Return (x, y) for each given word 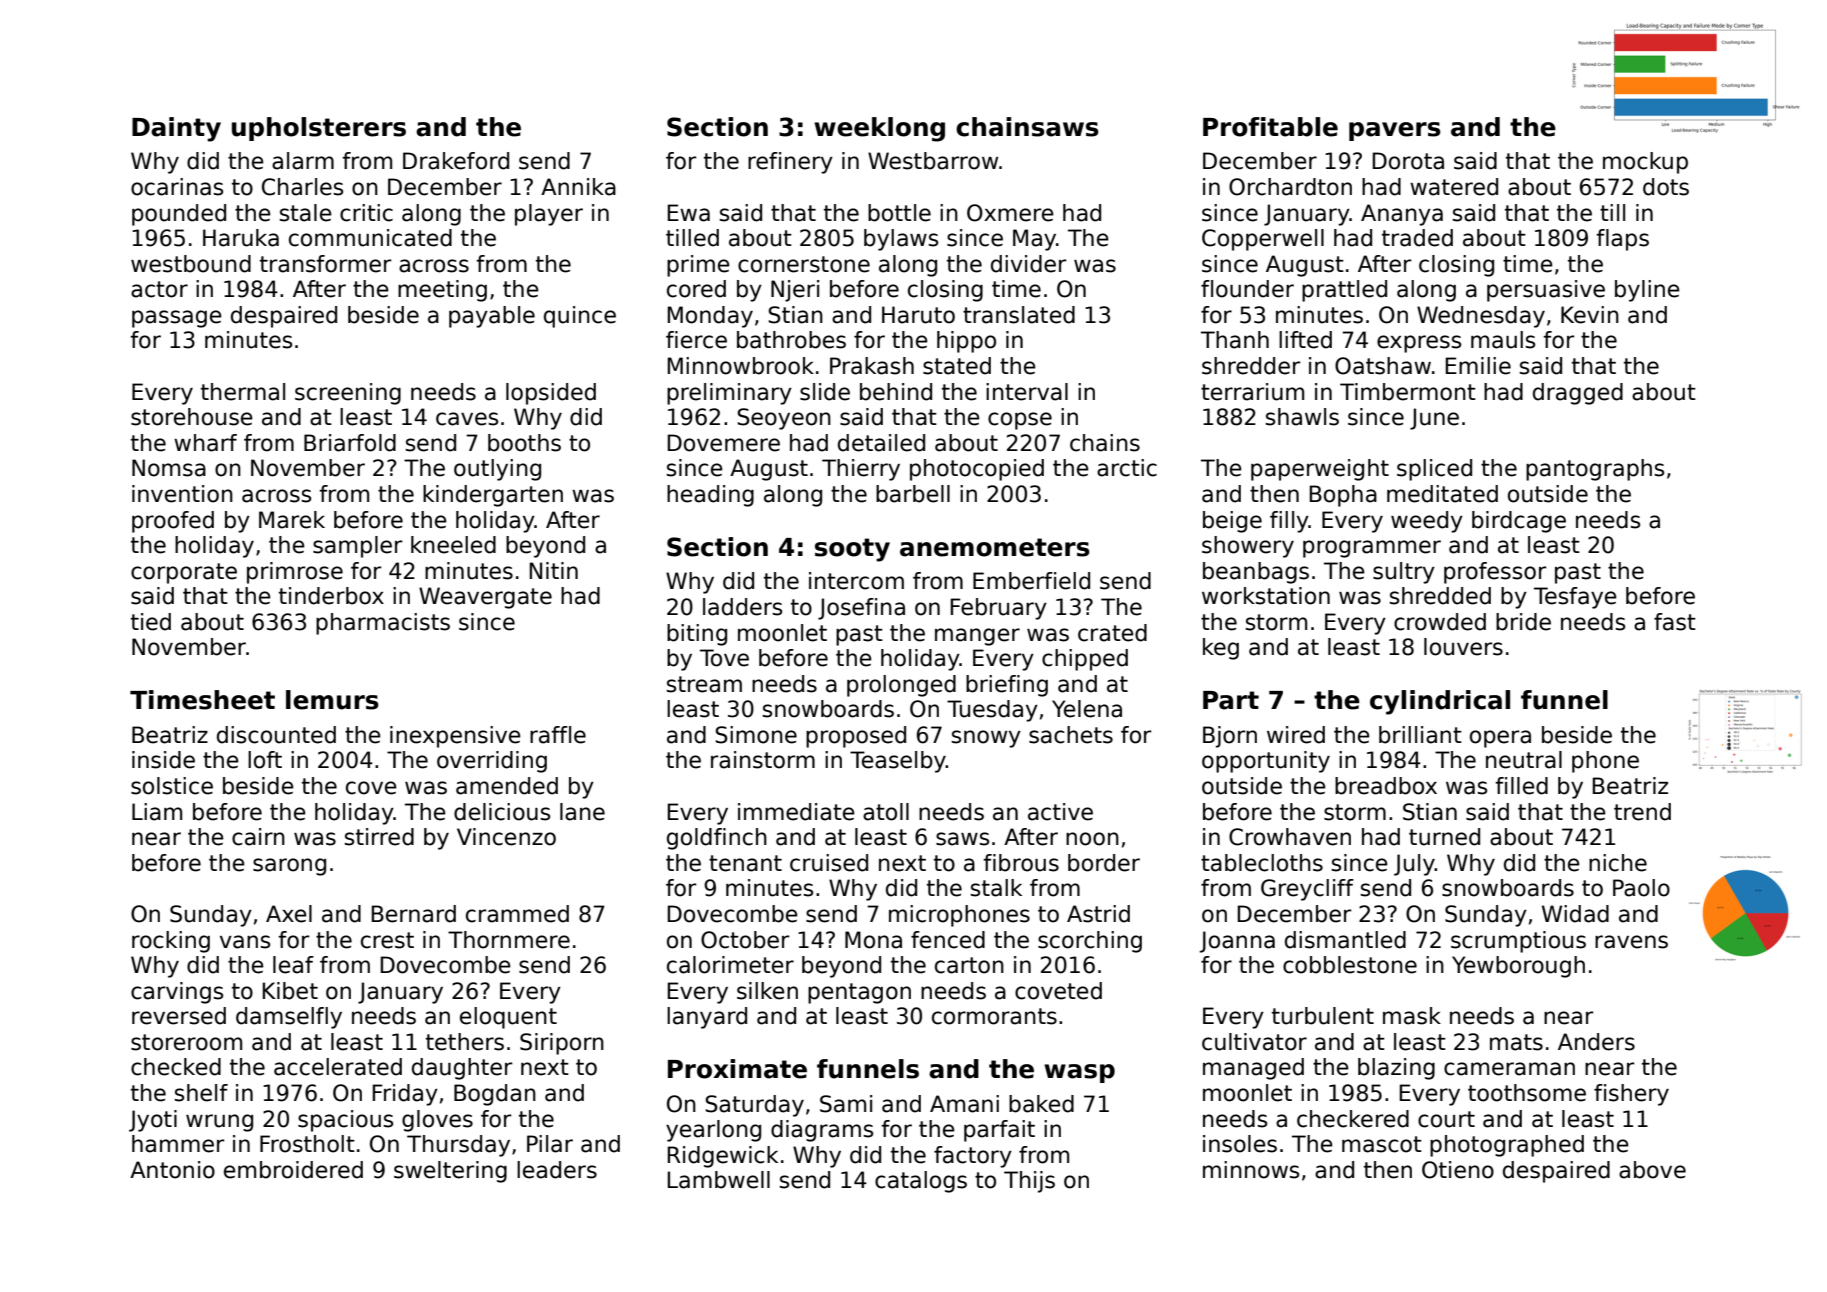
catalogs (921, 1182)
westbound (191, 264)
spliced (1434, 470)
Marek (292, 520)
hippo (966, 342)
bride (1523, 622)
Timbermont (1408, 392)
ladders (742, 607)
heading (710, 496)
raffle (558, 735)
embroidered (293, 1170)
